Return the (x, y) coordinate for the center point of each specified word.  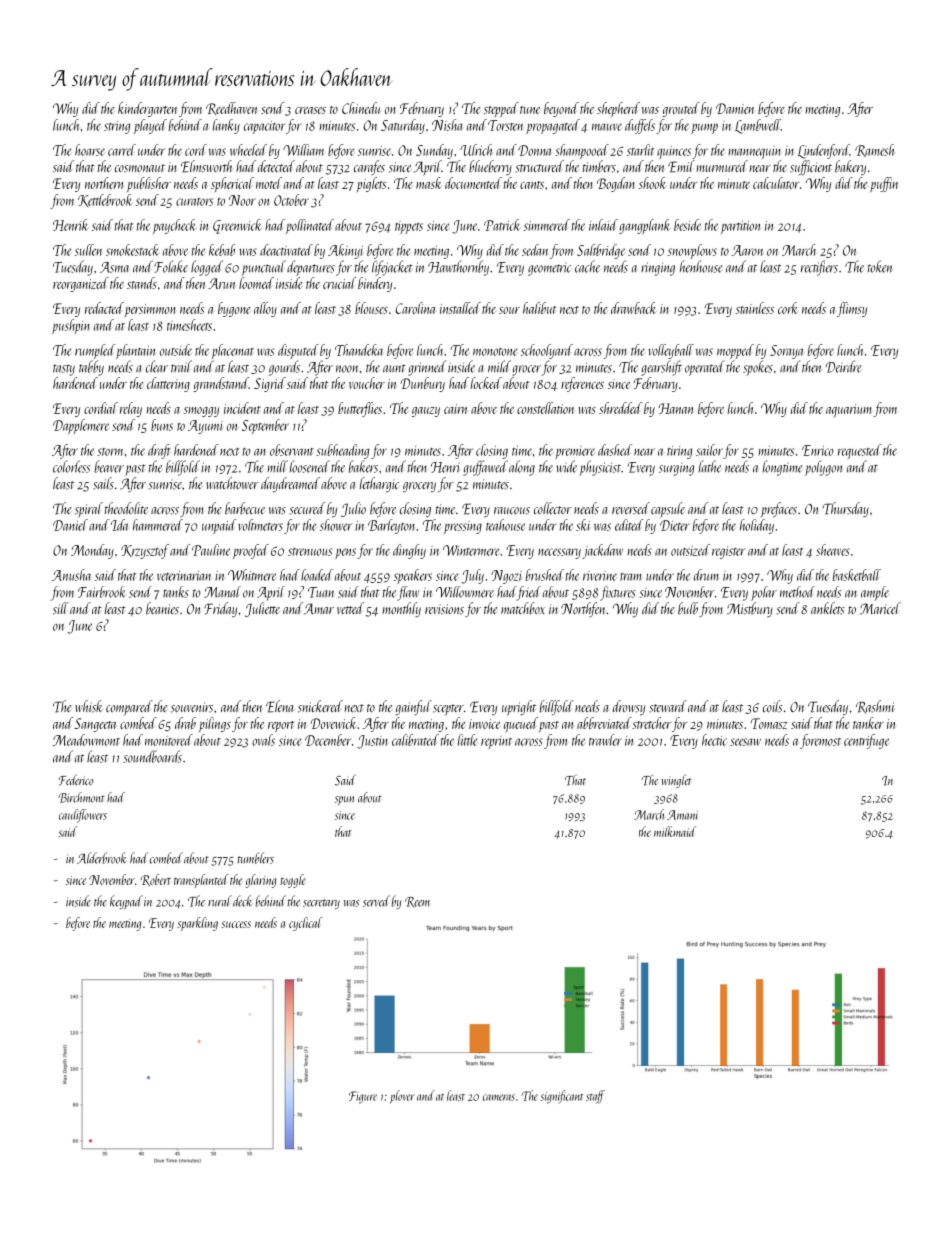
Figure (363, 1097)
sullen (88, 250)
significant (562, 1097)
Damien (735, 108)
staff (595, 1097)
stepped (501, 109)
